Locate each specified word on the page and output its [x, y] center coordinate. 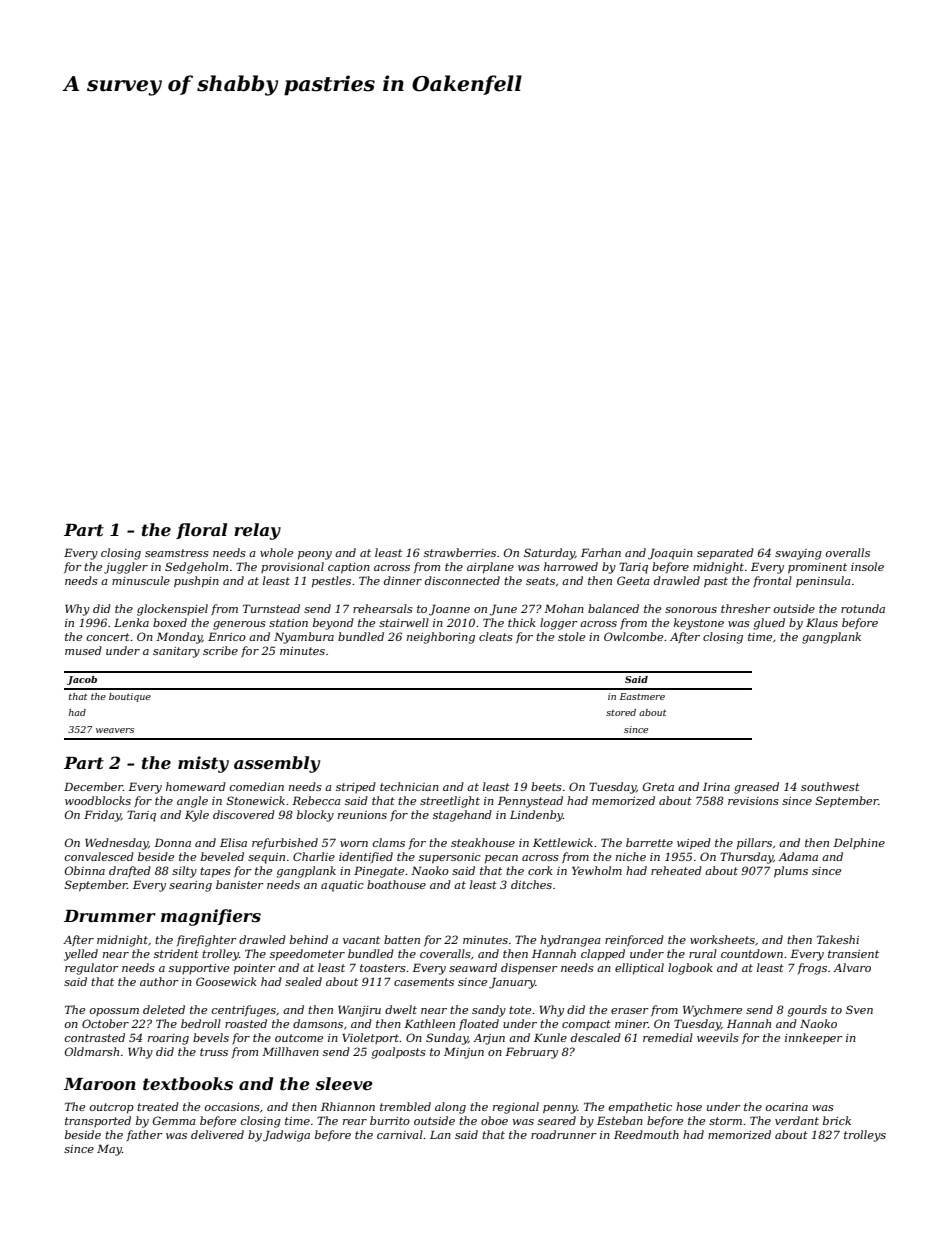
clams [389, 842]
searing [190, 886]
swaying [798, 554]
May [109, 1150]
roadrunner [564, 1134]
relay [257, 531]
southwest [830, 786]
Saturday [549, 554]
